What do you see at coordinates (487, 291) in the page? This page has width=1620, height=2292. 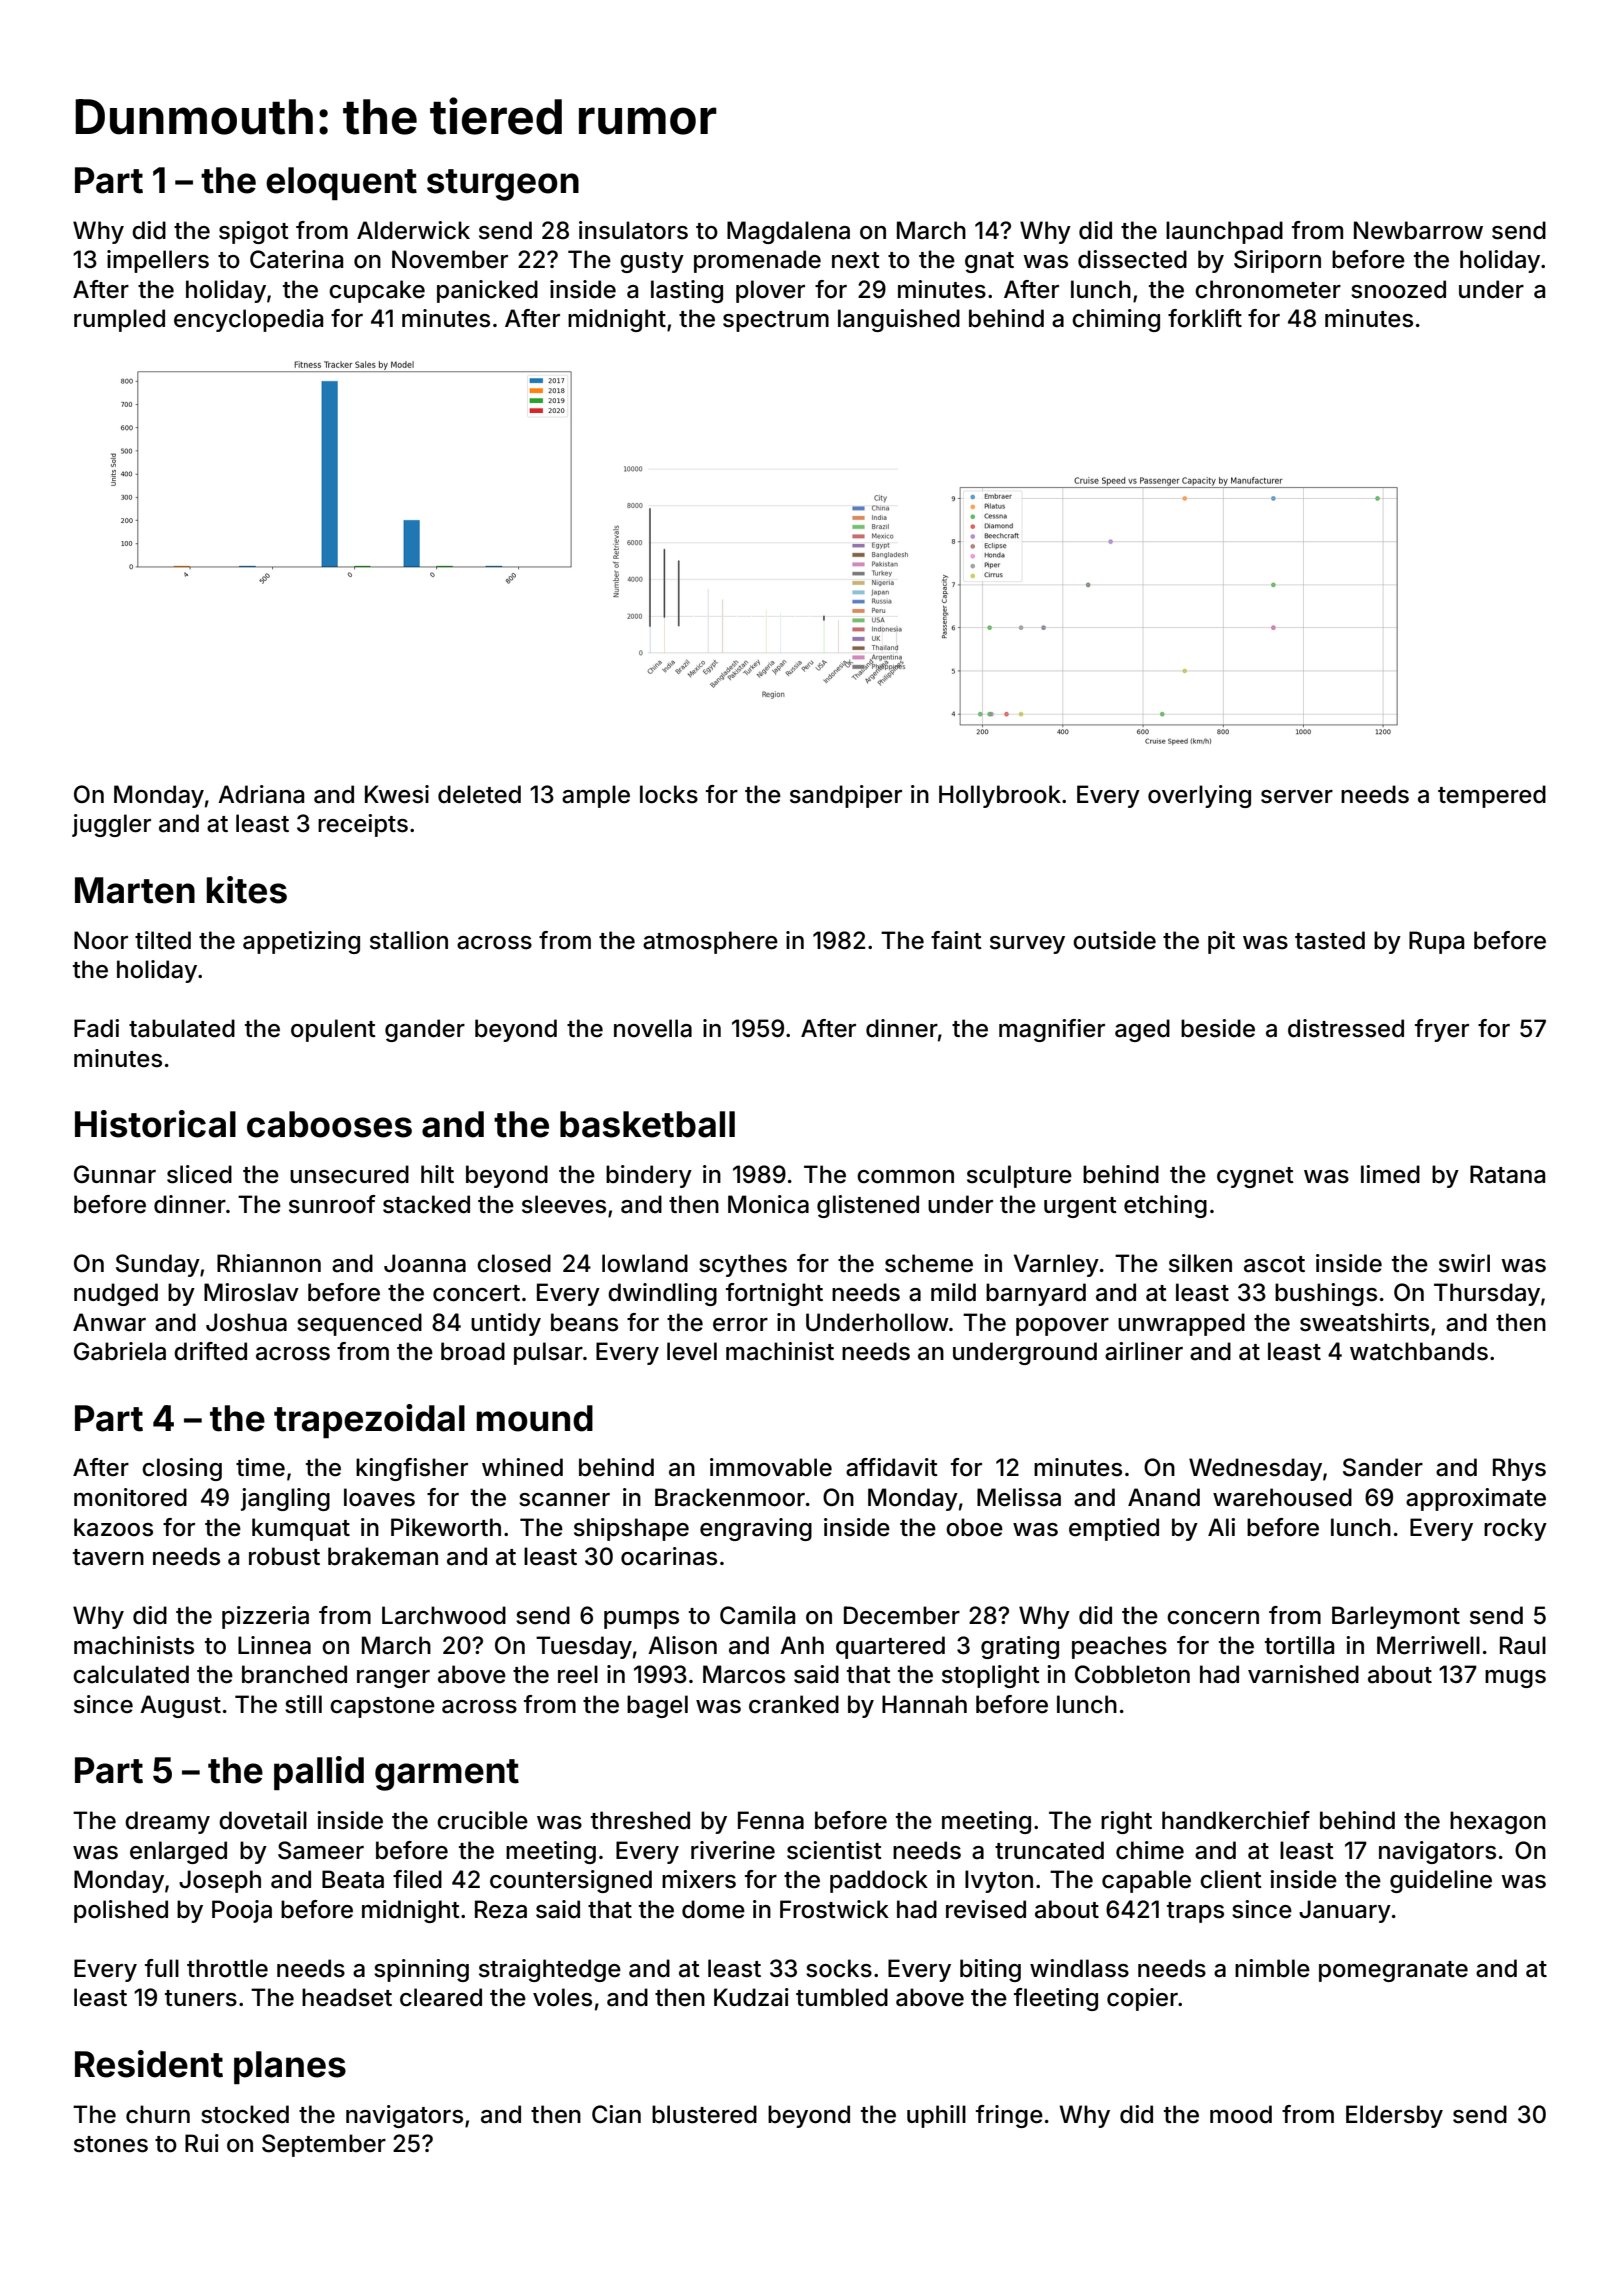 I see `panicked` at bounding box center [487, 291].
